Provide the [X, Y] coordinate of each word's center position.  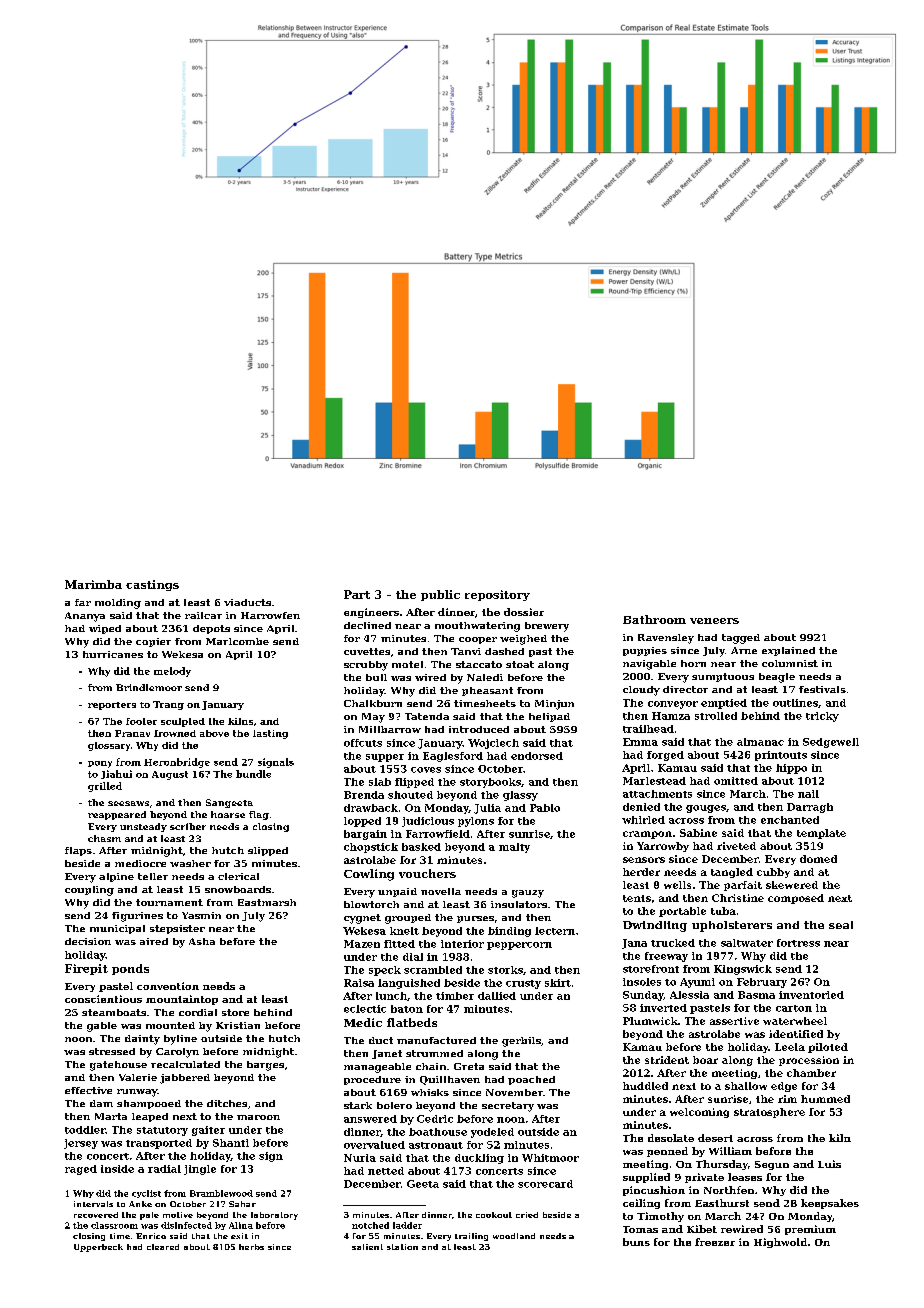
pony [100, 764]
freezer [715, 1242]
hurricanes [113, 654]
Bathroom [654, 619]
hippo [791, 769]
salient [367, 1247]
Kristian [238, 1025]
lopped [362, 822]
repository [497, 595]
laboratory [274, 1216]
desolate [671, 1138]
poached [531, 1080]
